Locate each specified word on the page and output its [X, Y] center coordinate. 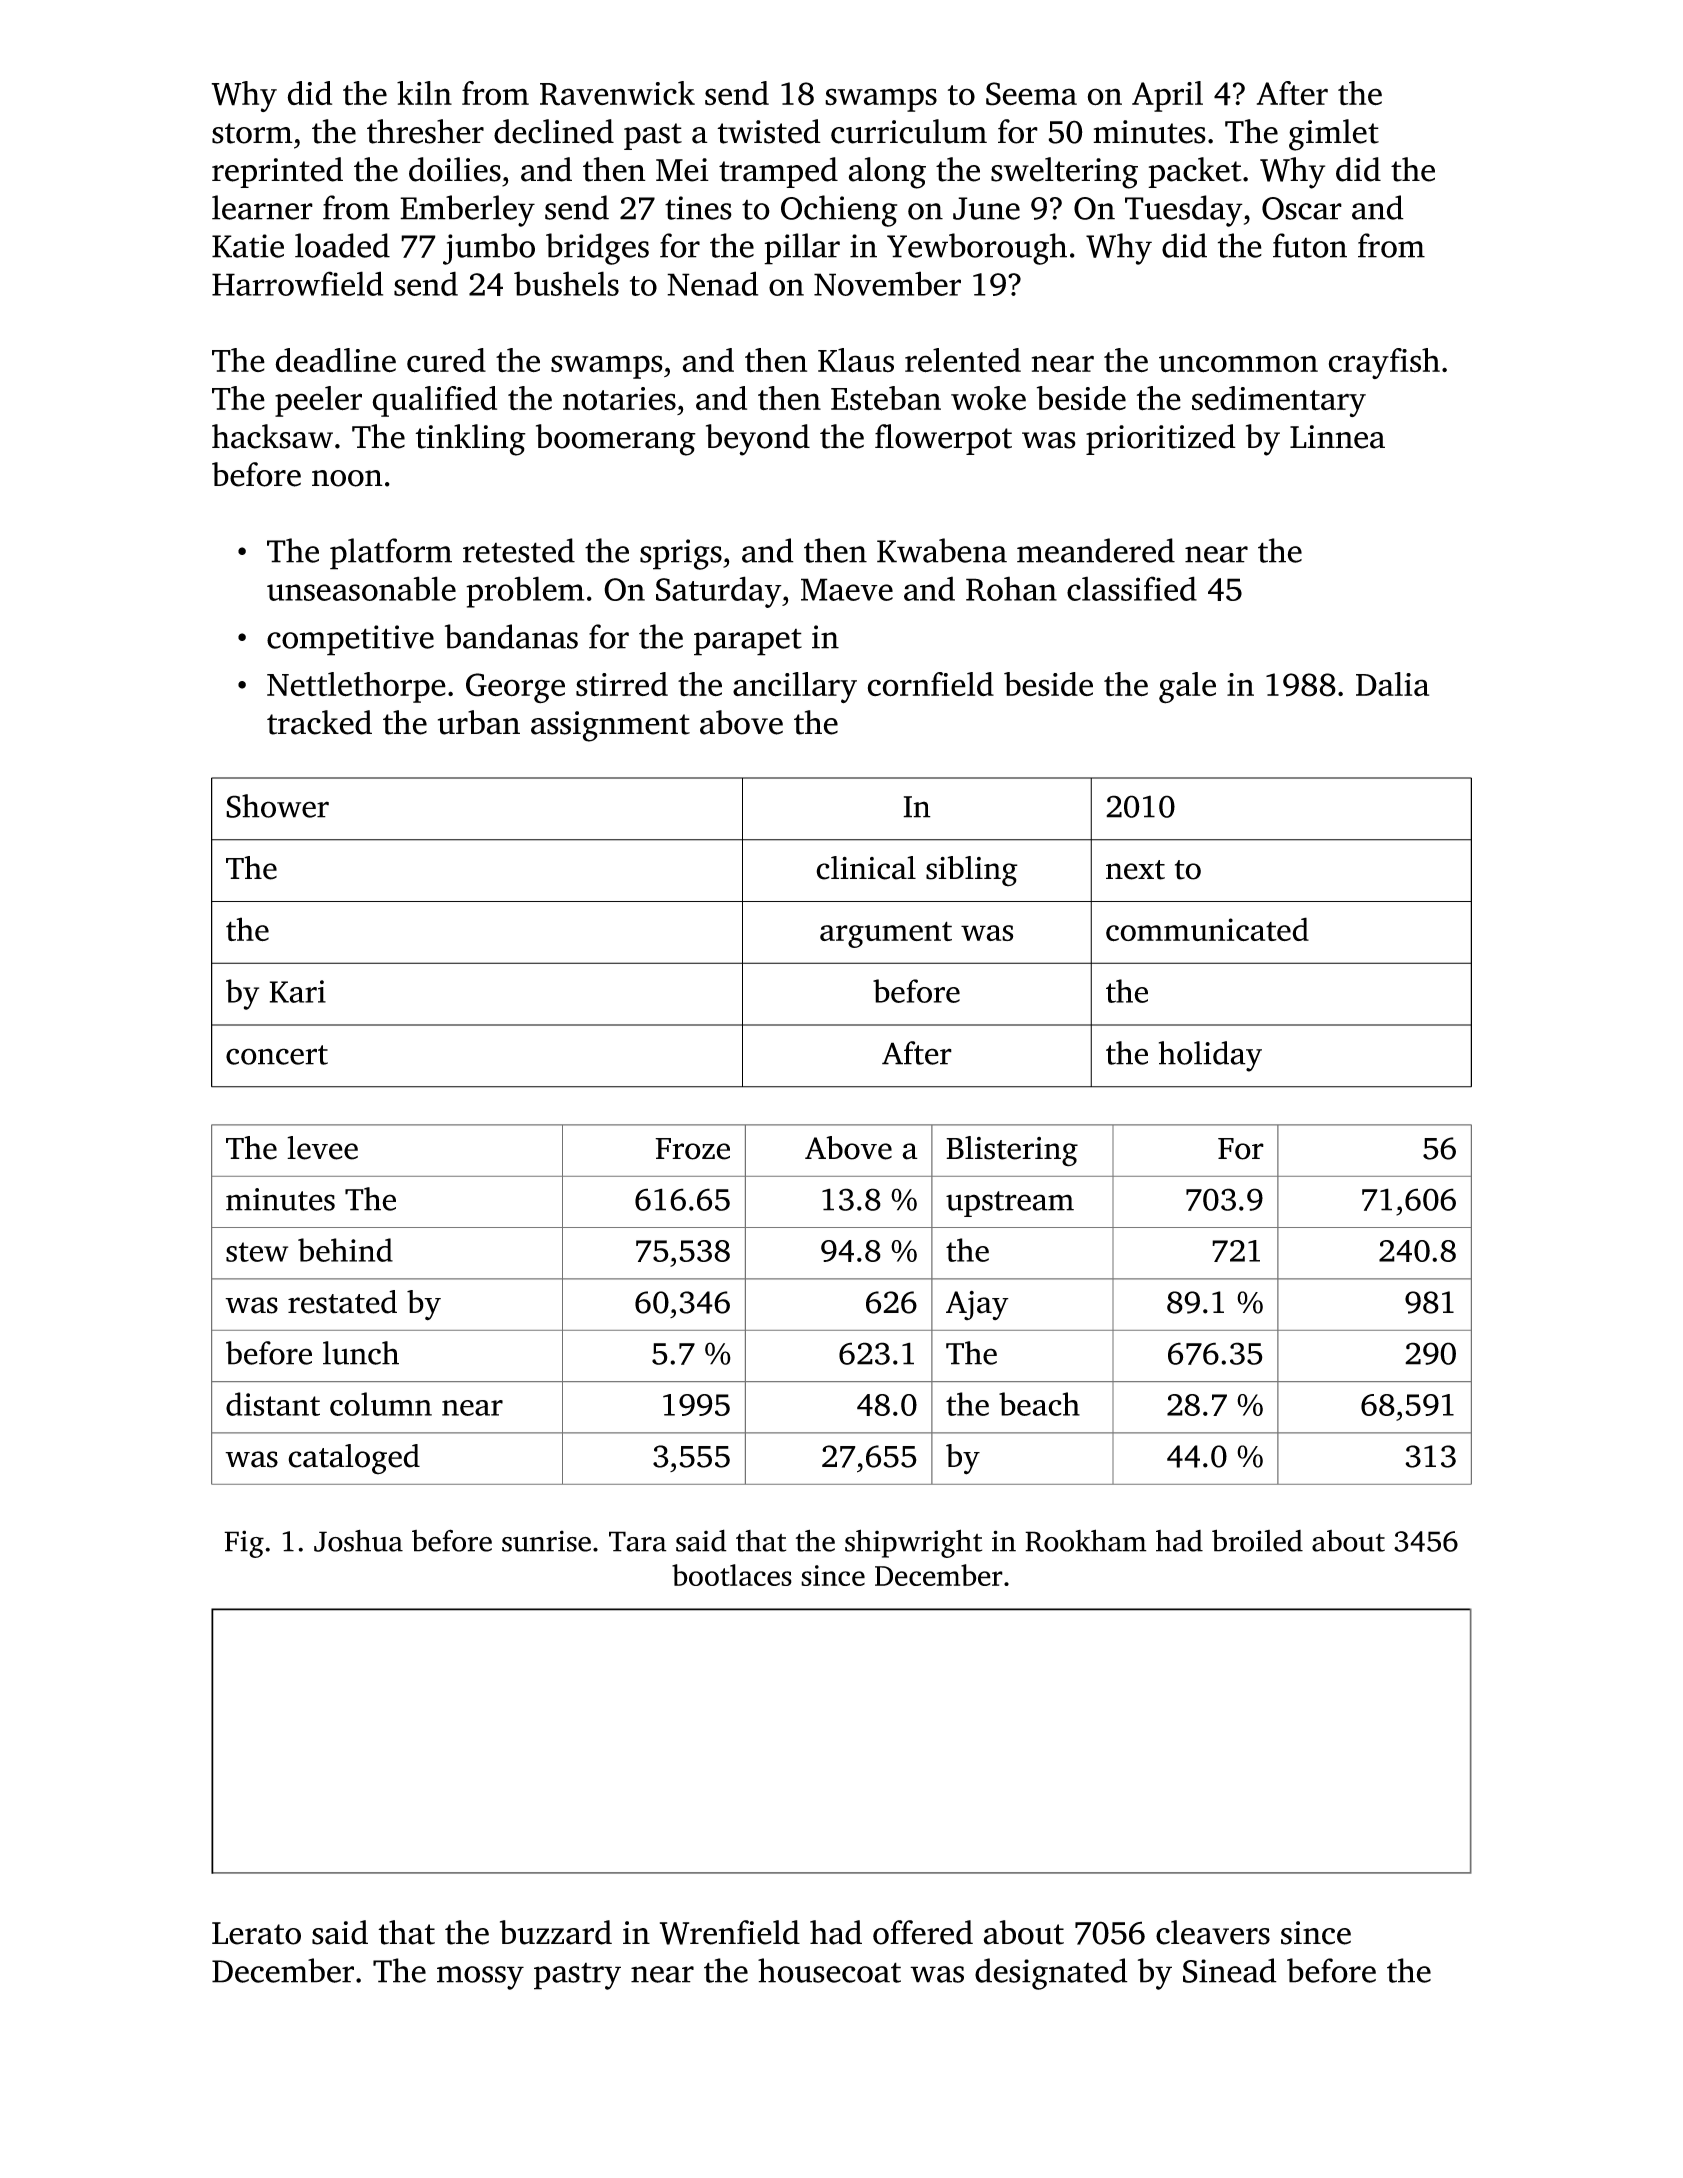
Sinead [1230, 1970]
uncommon [1238, 364]
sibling [972, 871]
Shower [277, 806]
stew [257, 1252]
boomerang [616, 440]
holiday [1210, 1056]
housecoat [829, 1970]
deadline [335, 360]
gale [1187, 688]
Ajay [977, 1305]
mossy [480, 1978]
